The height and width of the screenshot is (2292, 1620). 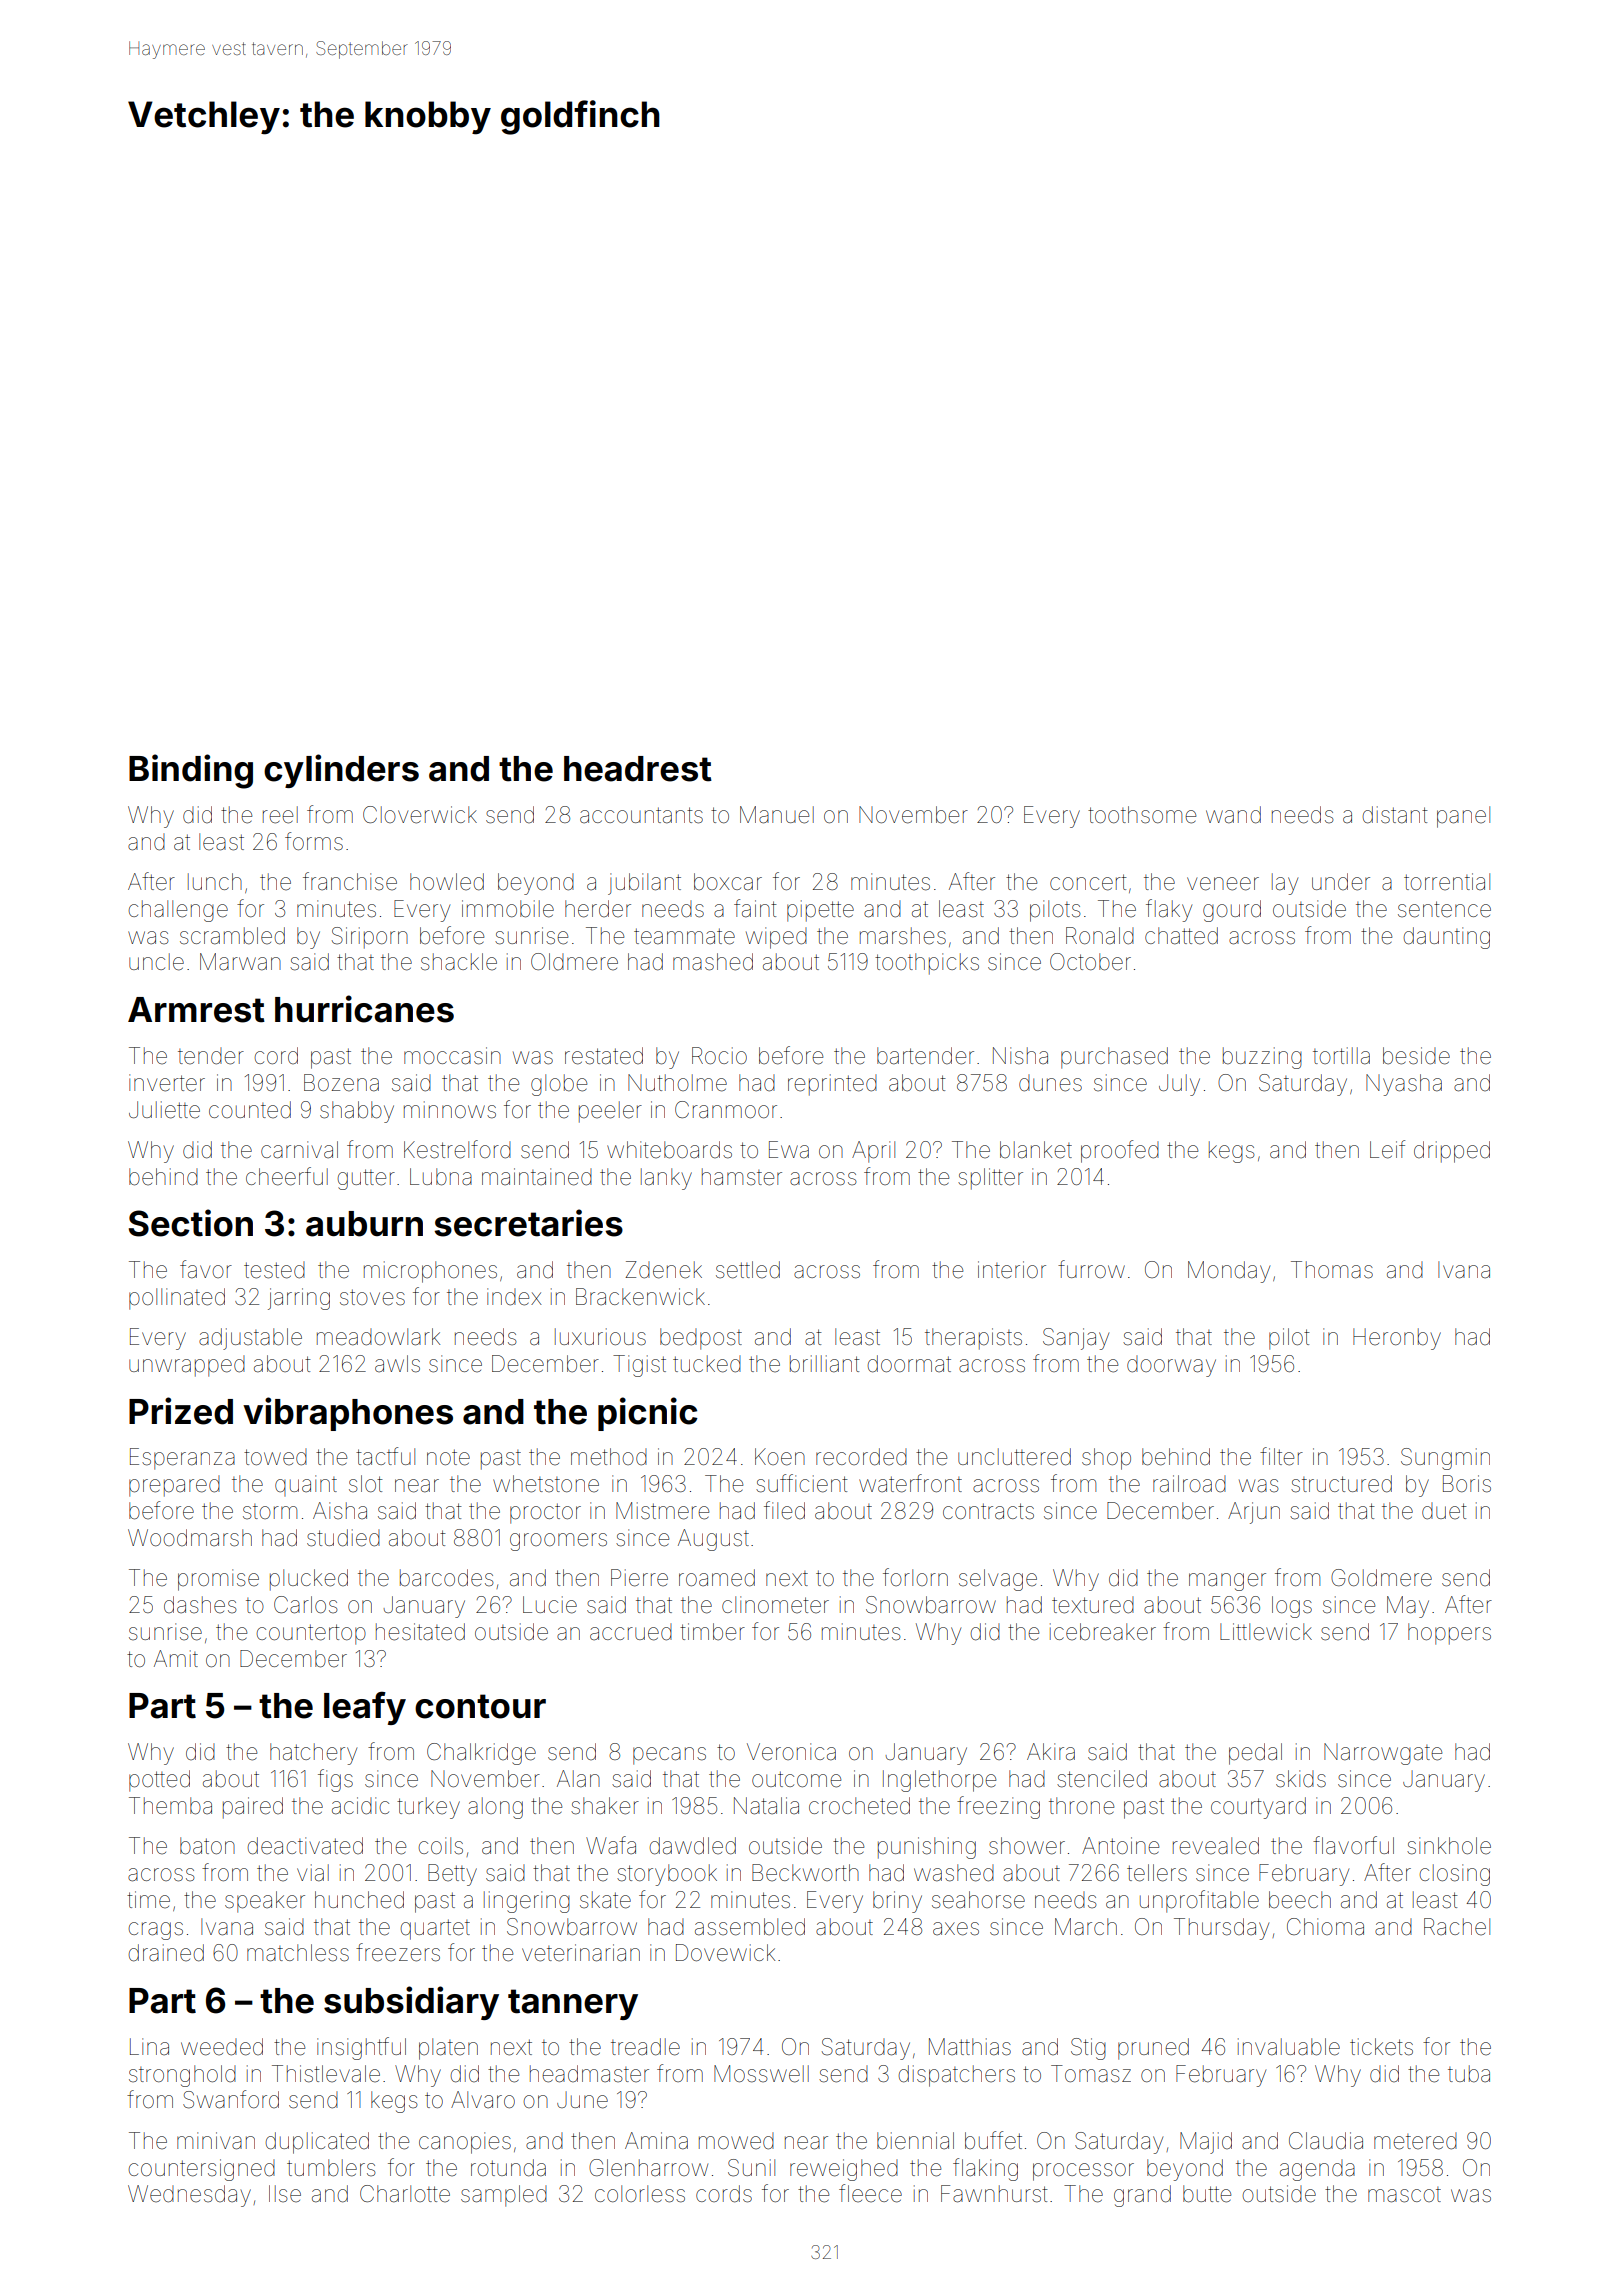 I want to click on Narrowgate, so click(x=1383, y=1754).
